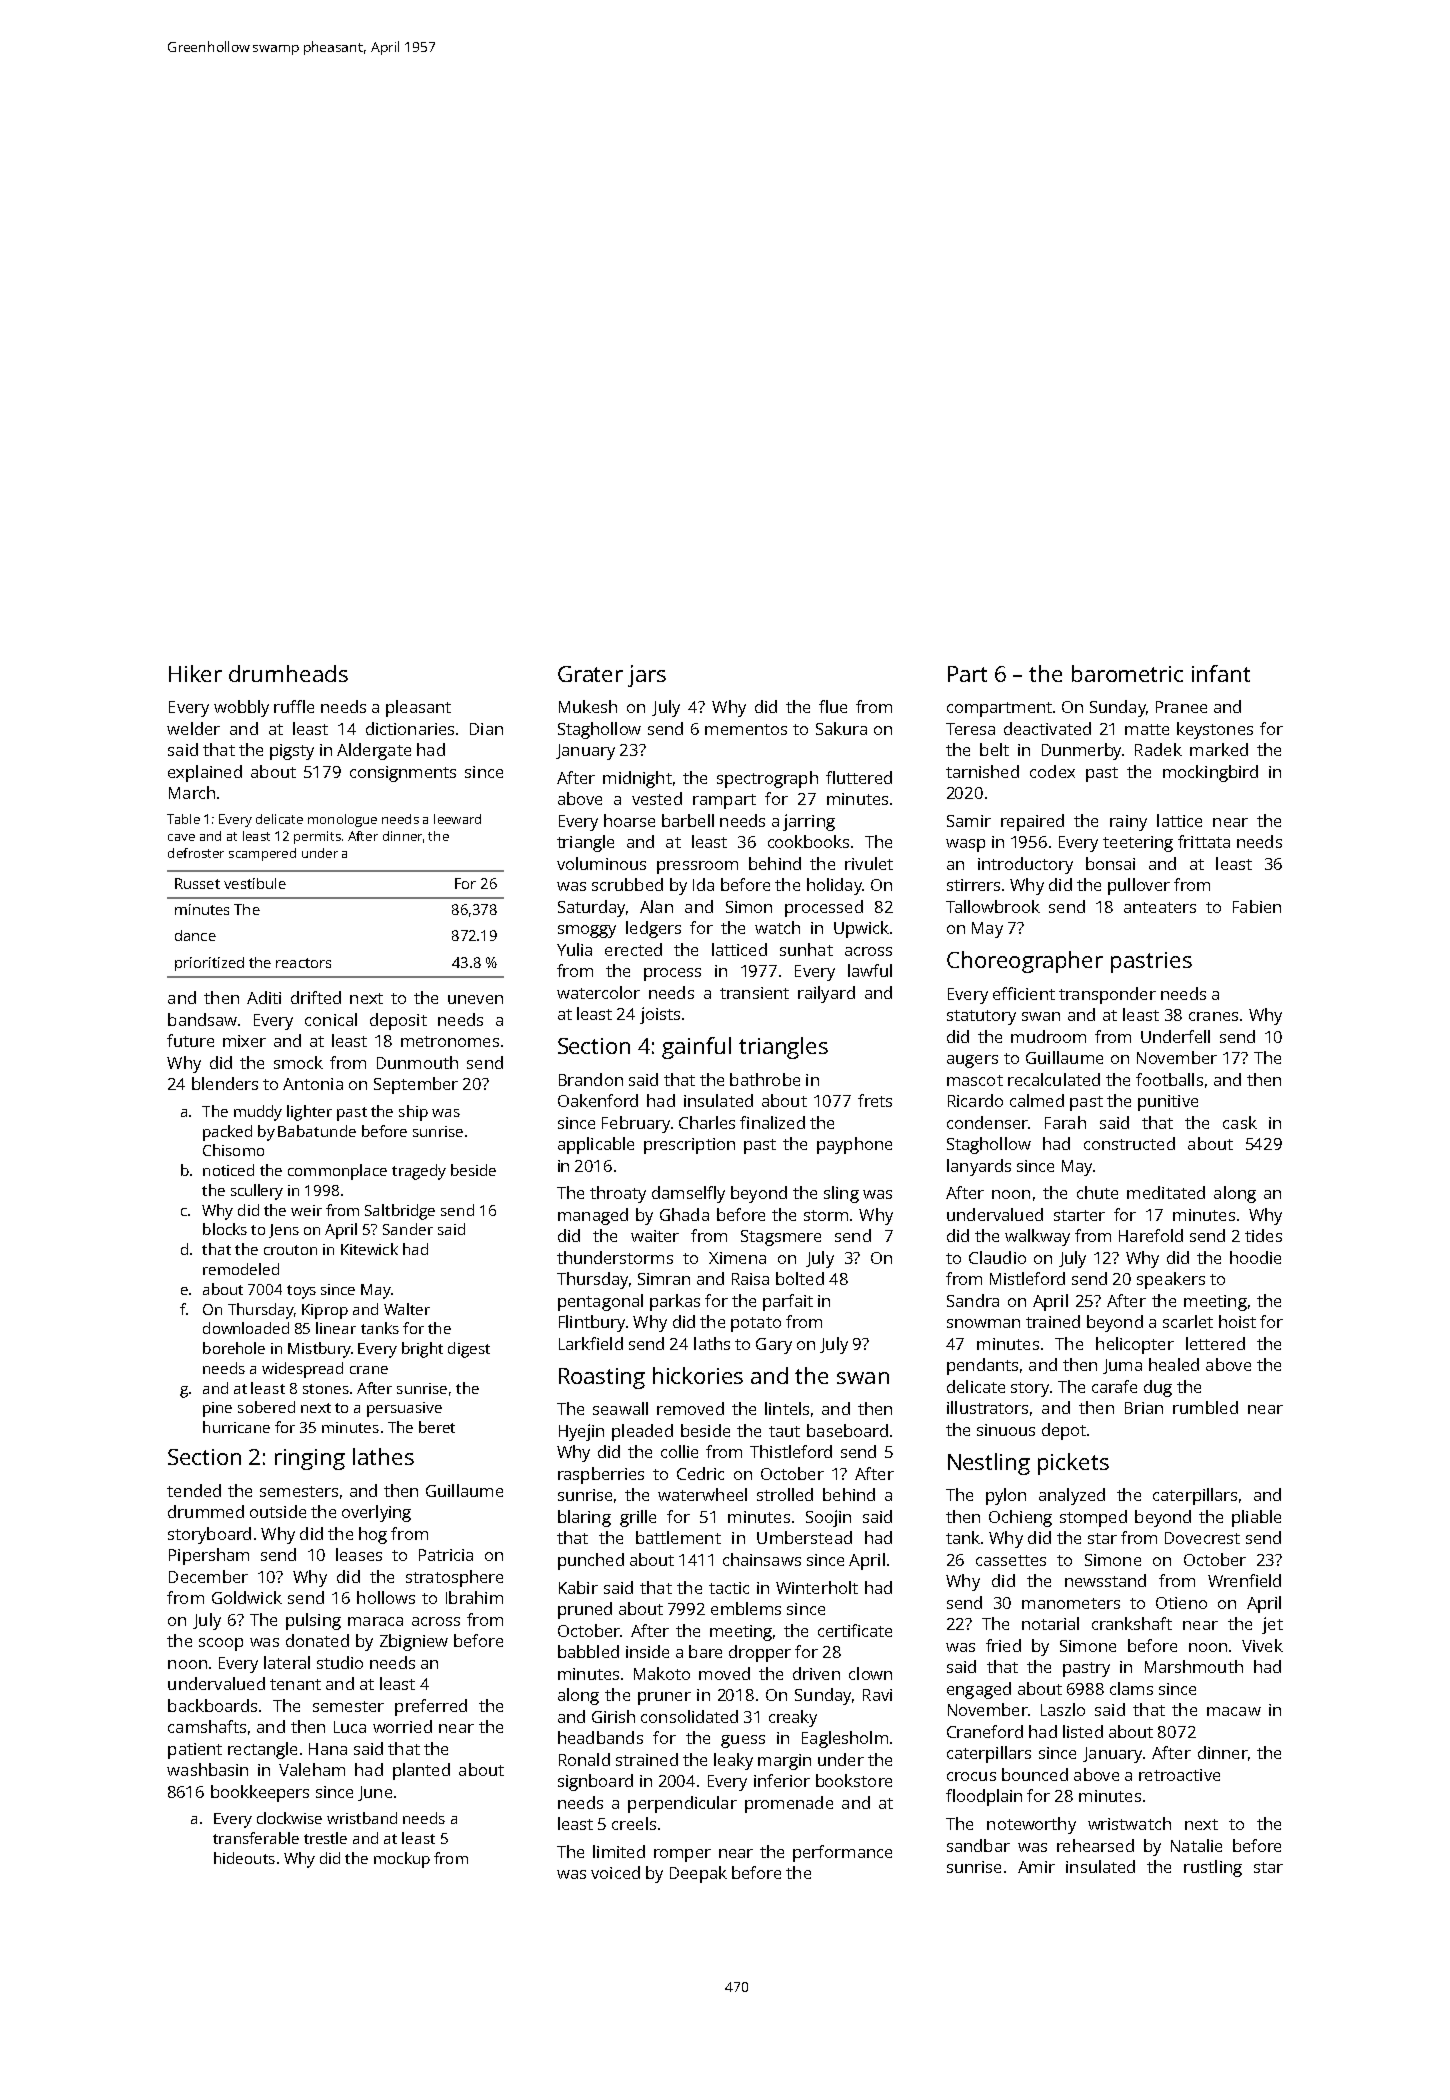 The height and width of the screenshot is (2100, 1450). What do you see at coordinates (241, 1269) in the screenshot?
I see `remodeled` at bounding box center [241, 1269].
